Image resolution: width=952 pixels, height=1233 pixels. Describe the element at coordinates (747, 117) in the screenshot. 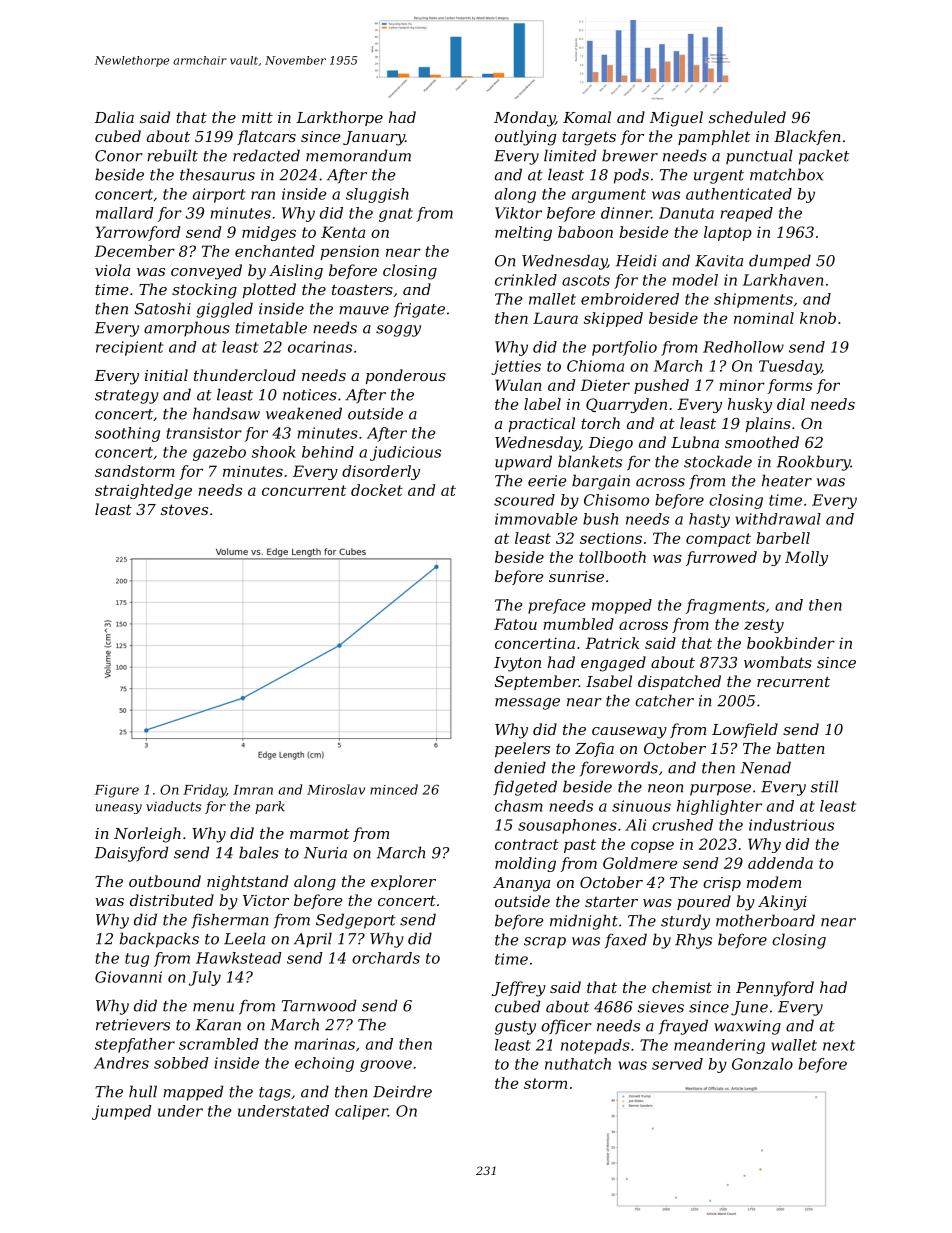

I see `scheduled` at that location.
